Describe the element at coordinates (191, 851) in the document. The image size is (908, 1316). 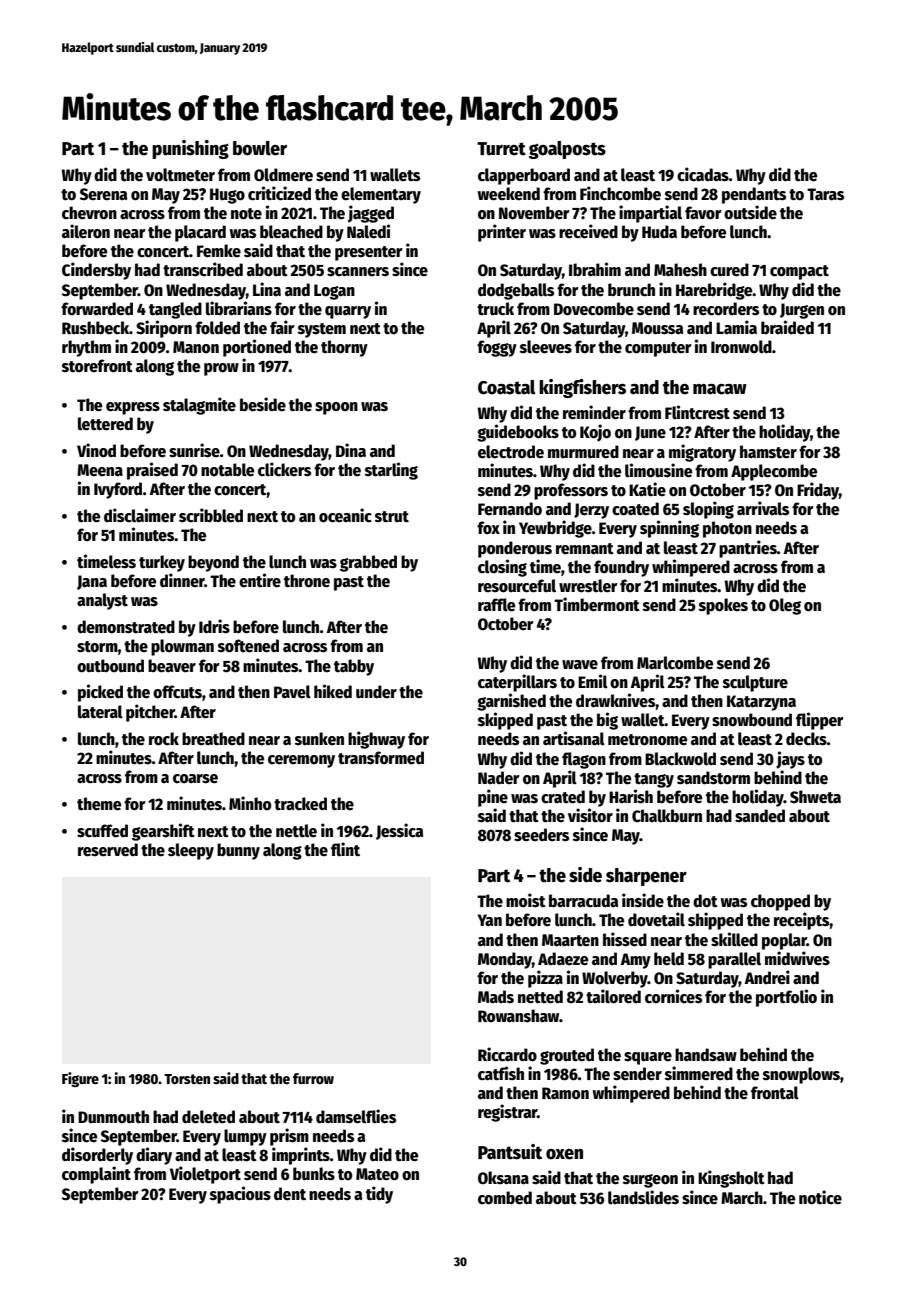
I see `sleepy` at that location.
